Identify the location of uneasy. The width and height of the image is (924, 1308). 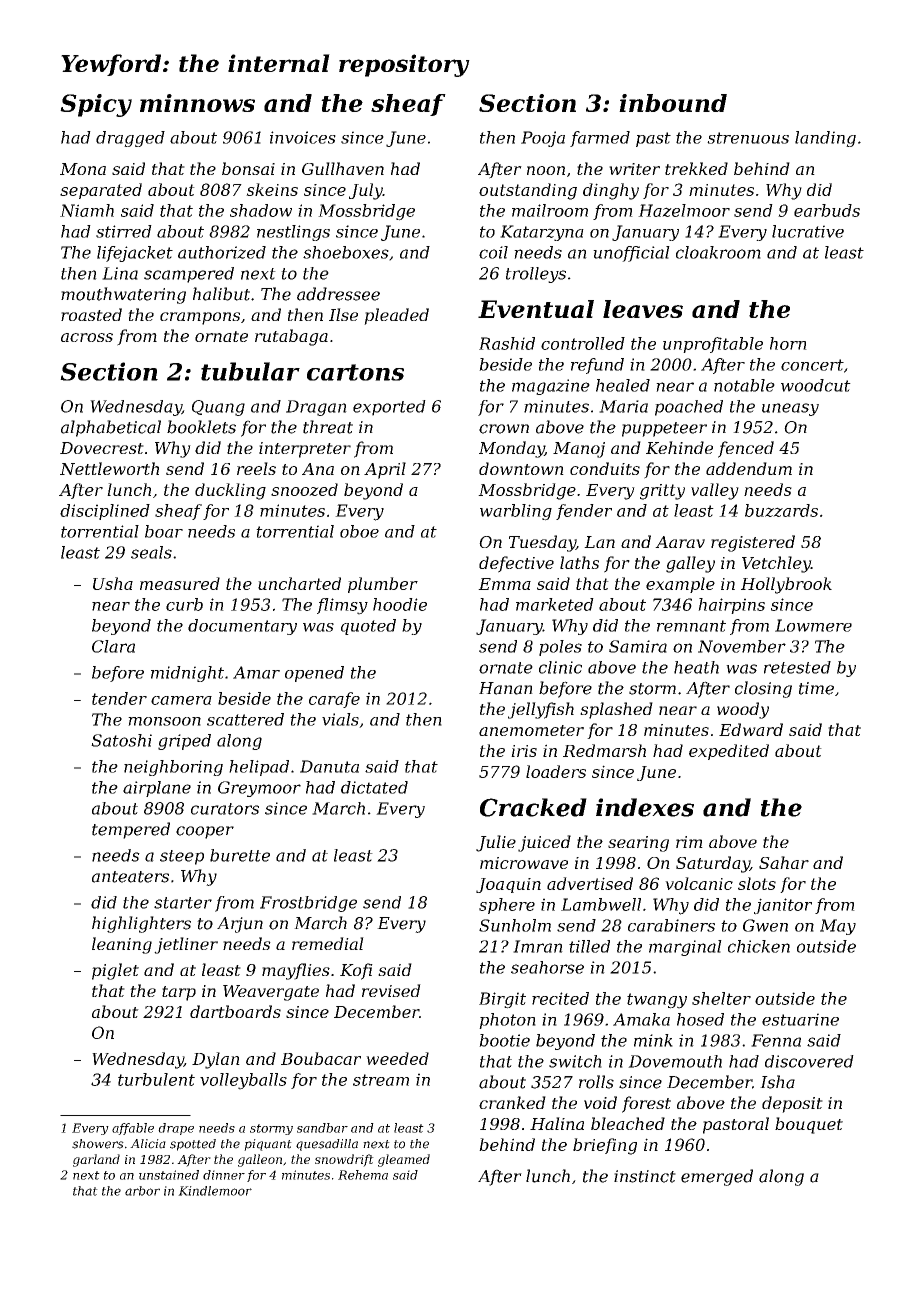
(790, 409).
